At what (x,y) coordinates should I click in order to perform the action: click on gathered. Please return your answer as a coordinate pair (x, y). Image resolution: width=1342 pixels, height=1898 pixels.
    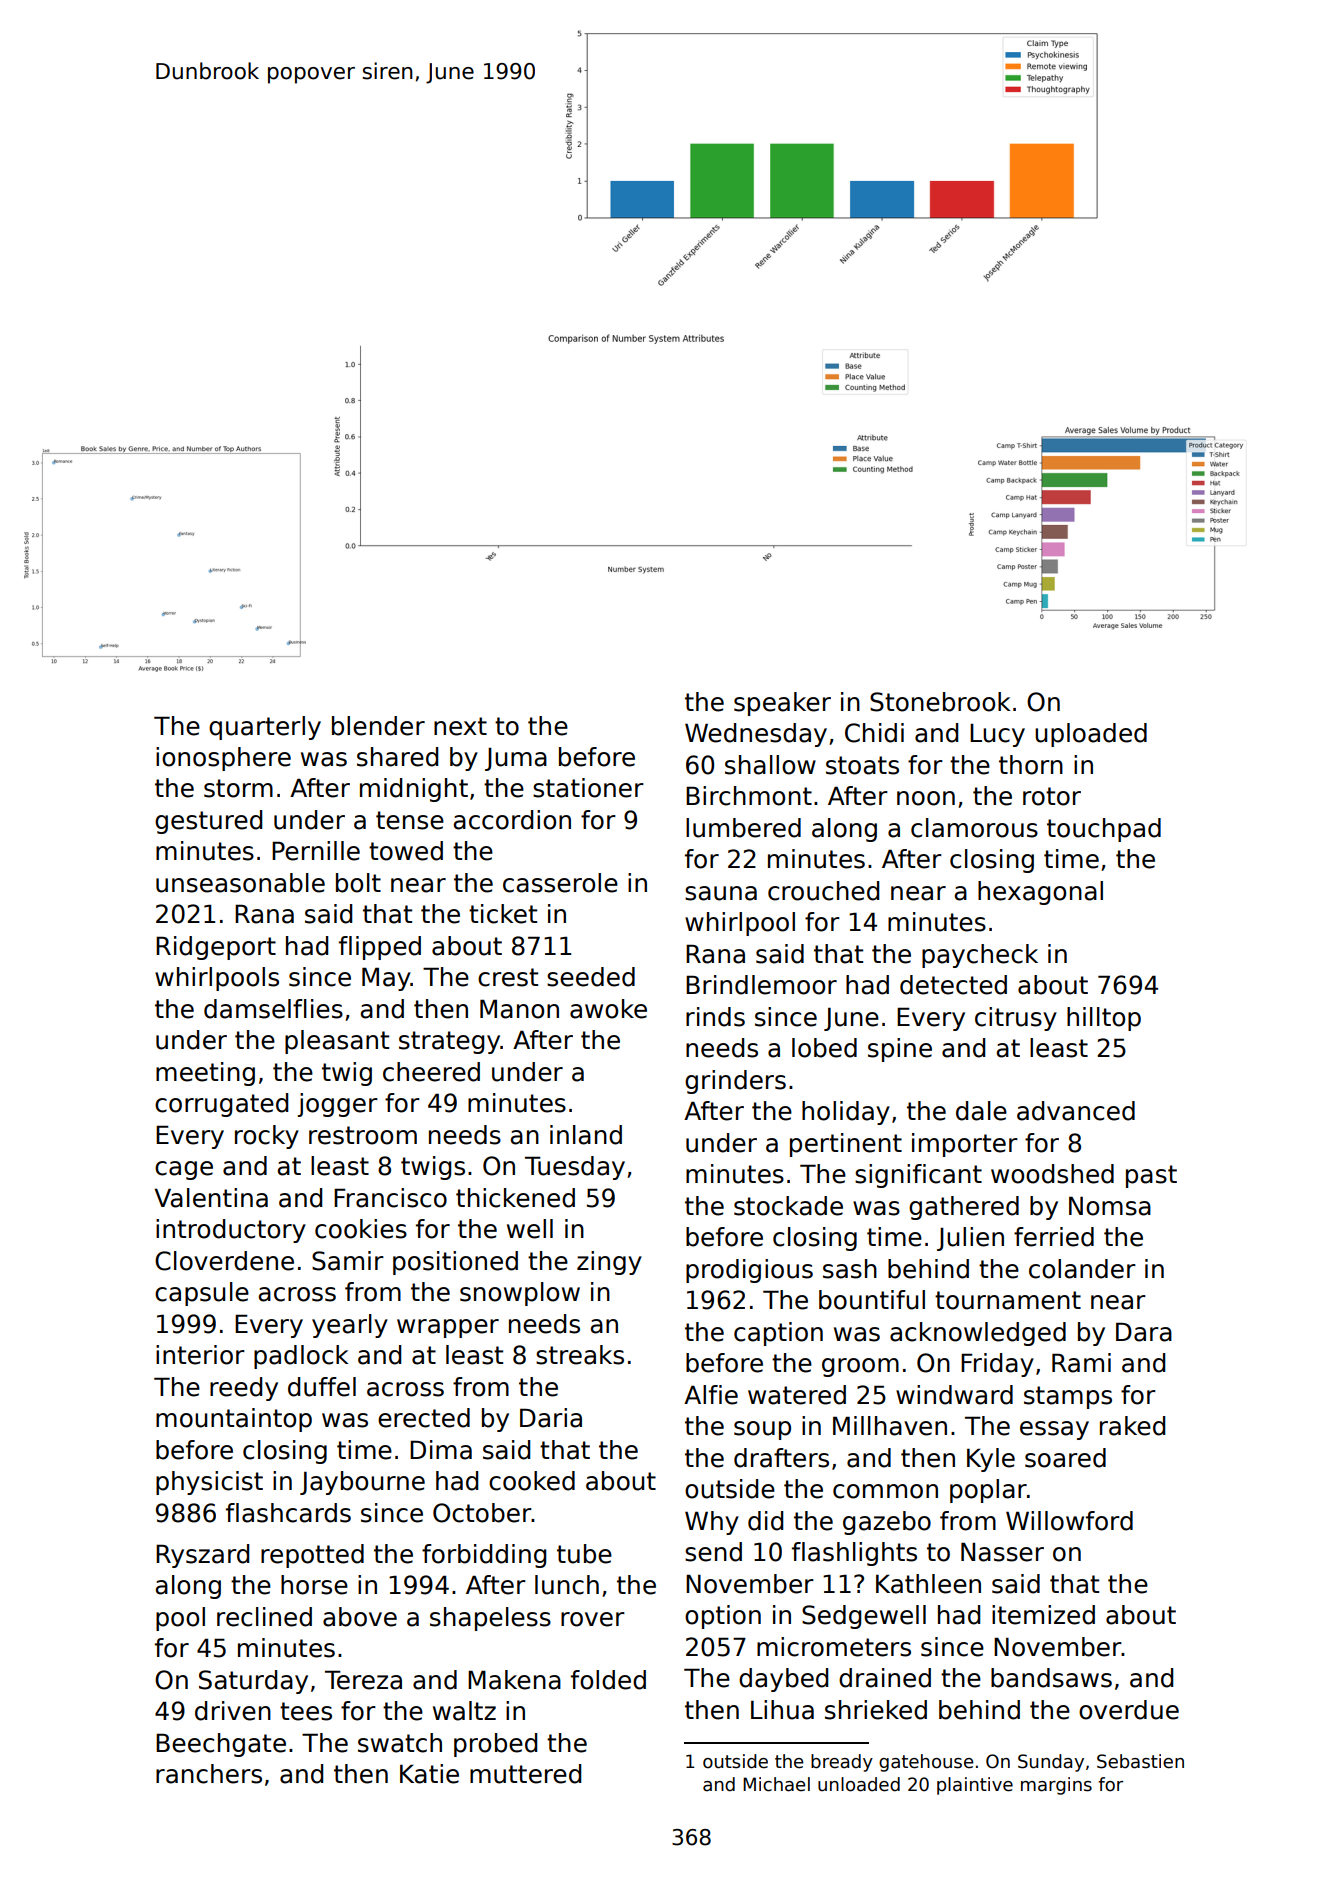
    Looking at the image, I should click on (964, 1208).
